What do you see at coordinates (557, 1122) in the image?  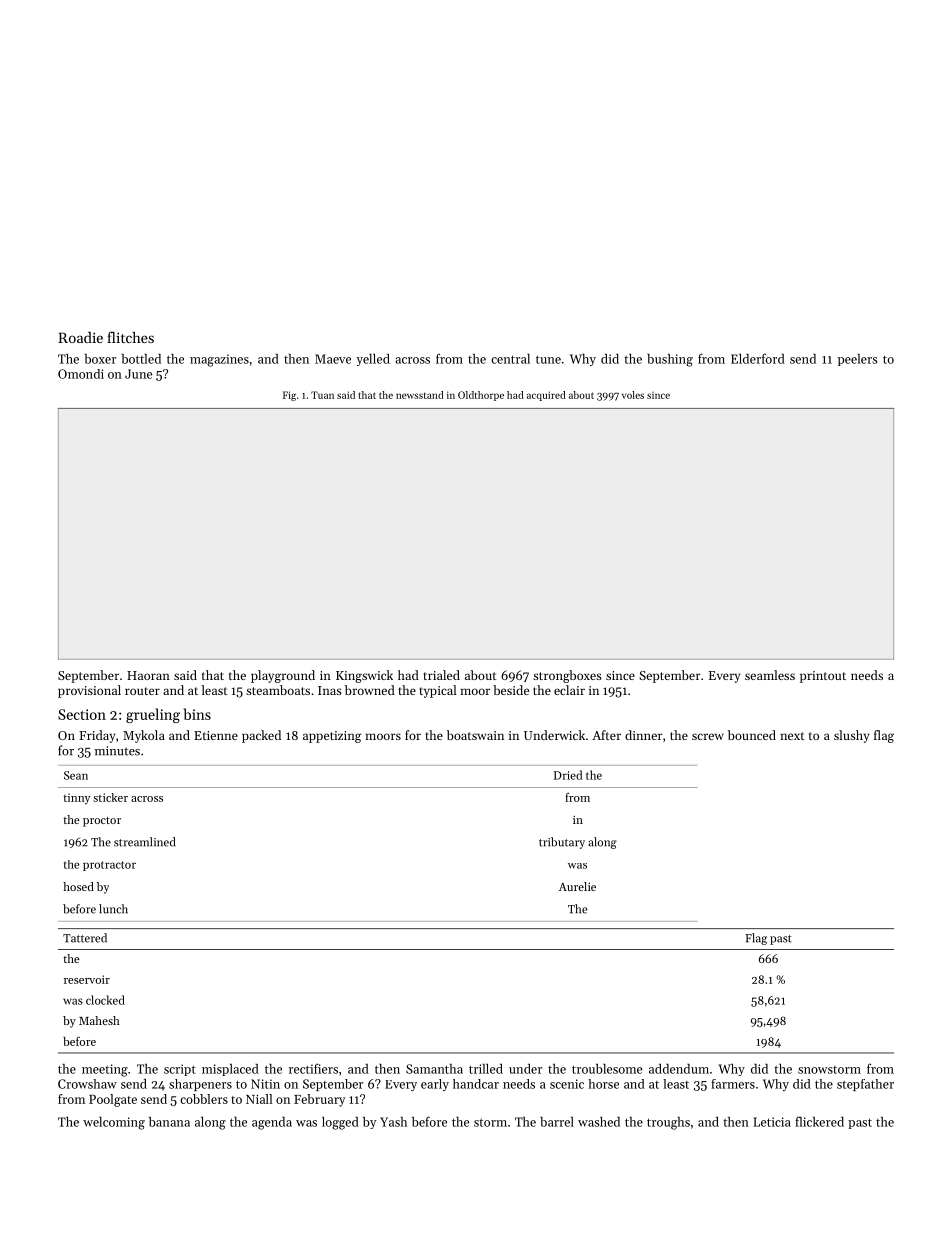 I see `barrel` at bounding box center [557, 1122].
